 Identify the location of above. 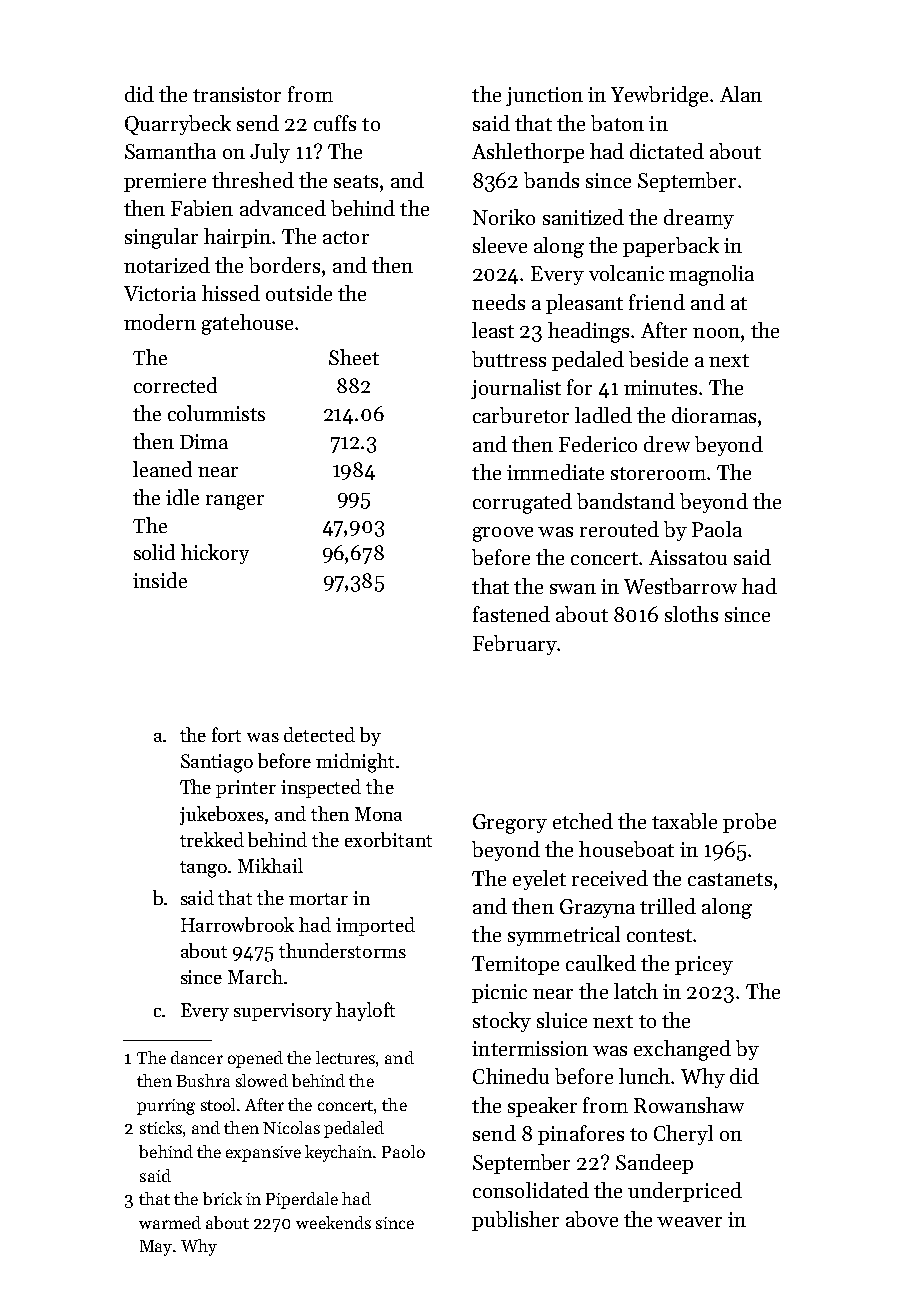
(592, 1219).
